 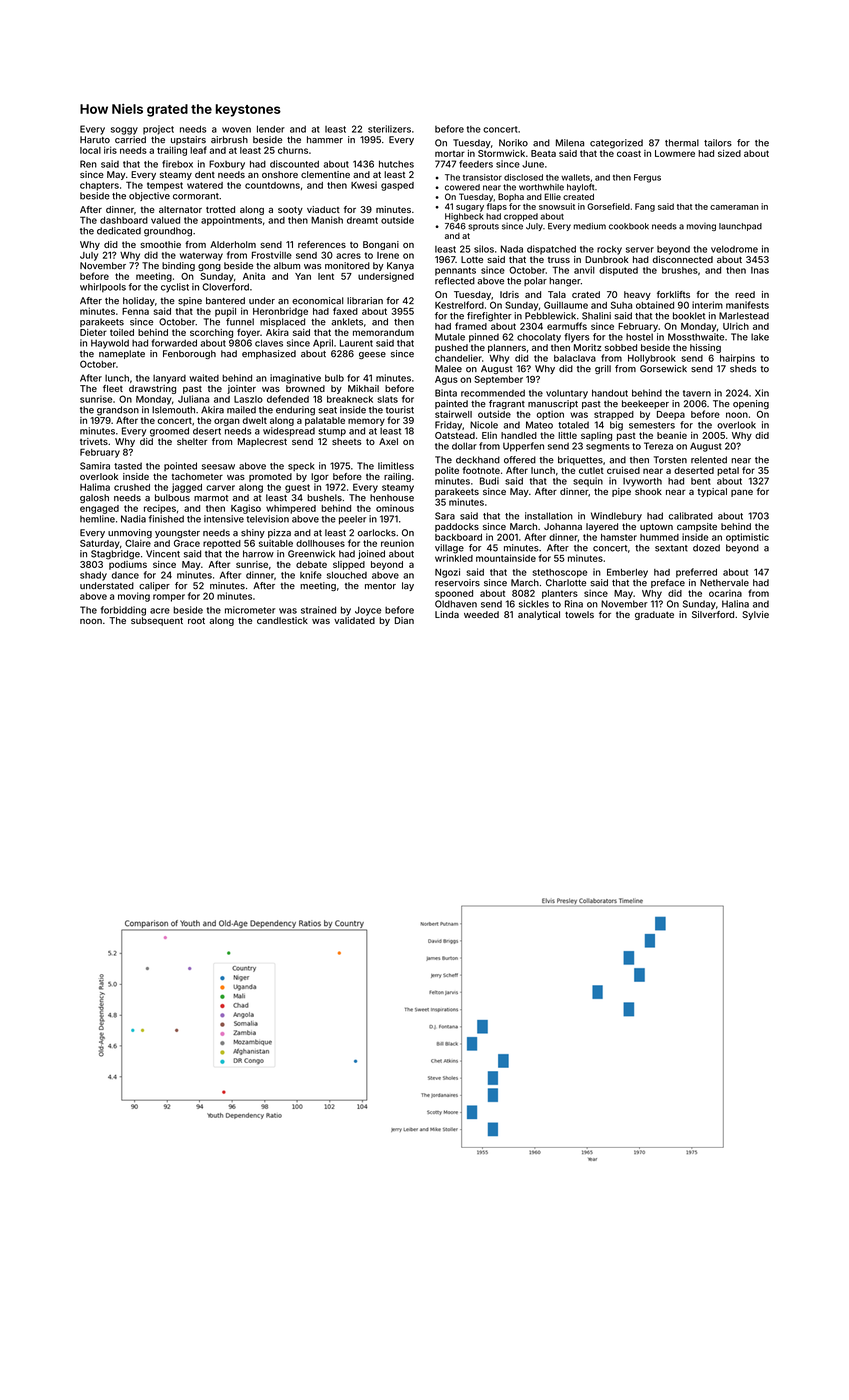 What do you see at coordinates (157, 621) in the screenshot?
I see `subsequent` at bounding box center [157, 621].
